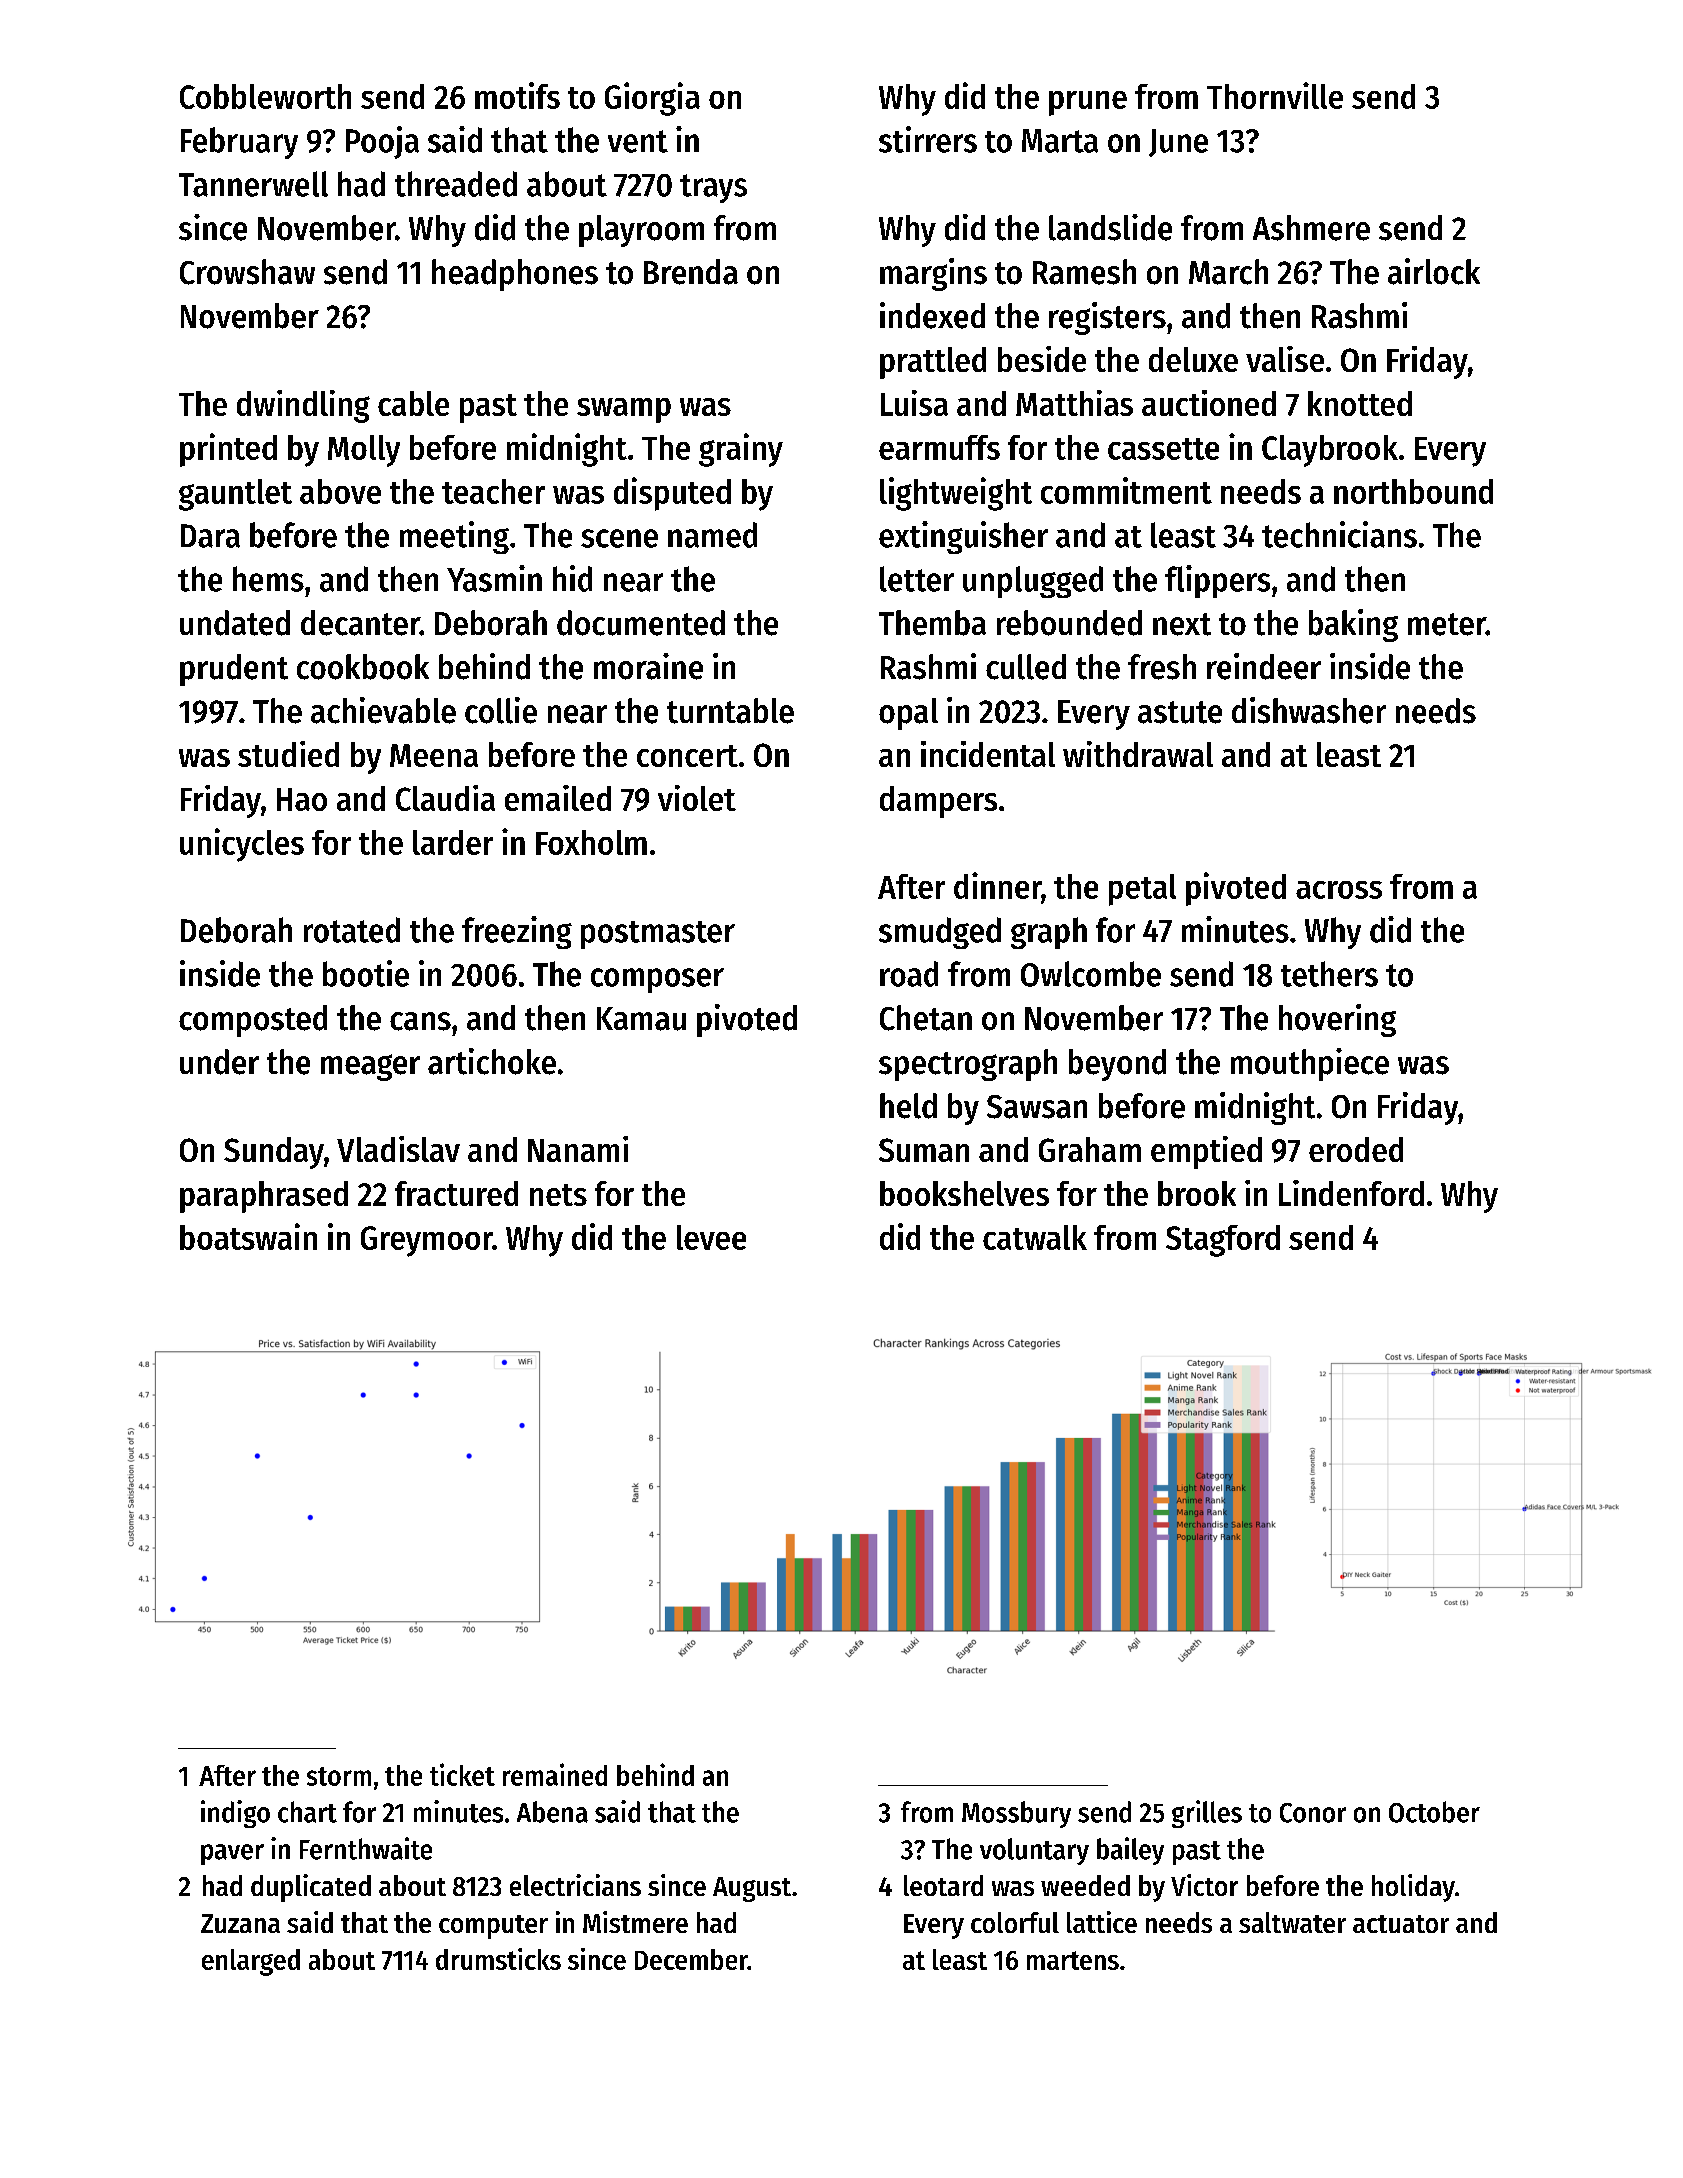 The height and width of the screenshot is (2178, 1683). Describe the element at coordinates (339, 1776) in the screenshot. I see `storm` at that location.
